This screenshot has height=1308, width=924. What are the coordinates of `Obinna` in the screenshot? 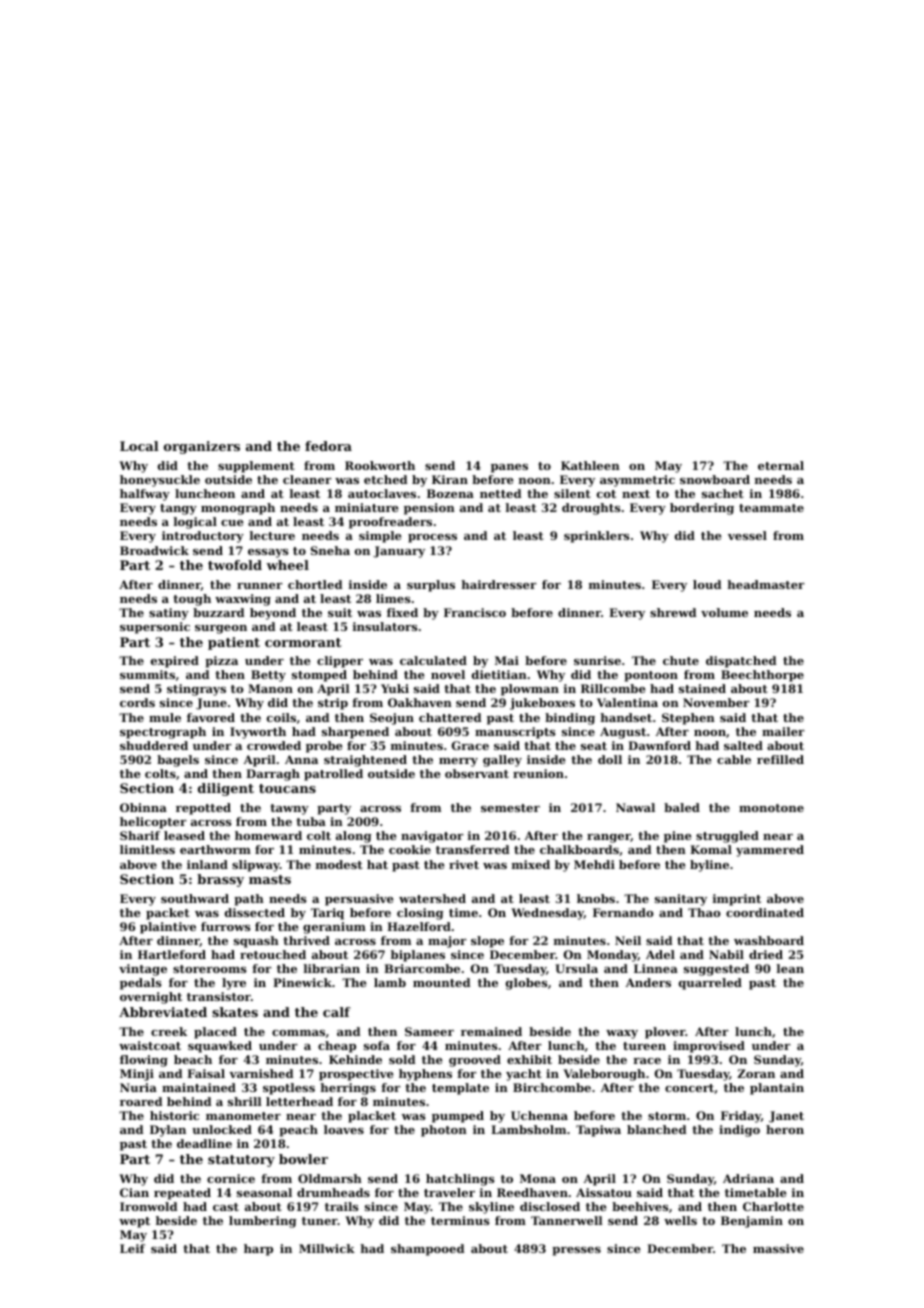 It's located at (143, 807).
